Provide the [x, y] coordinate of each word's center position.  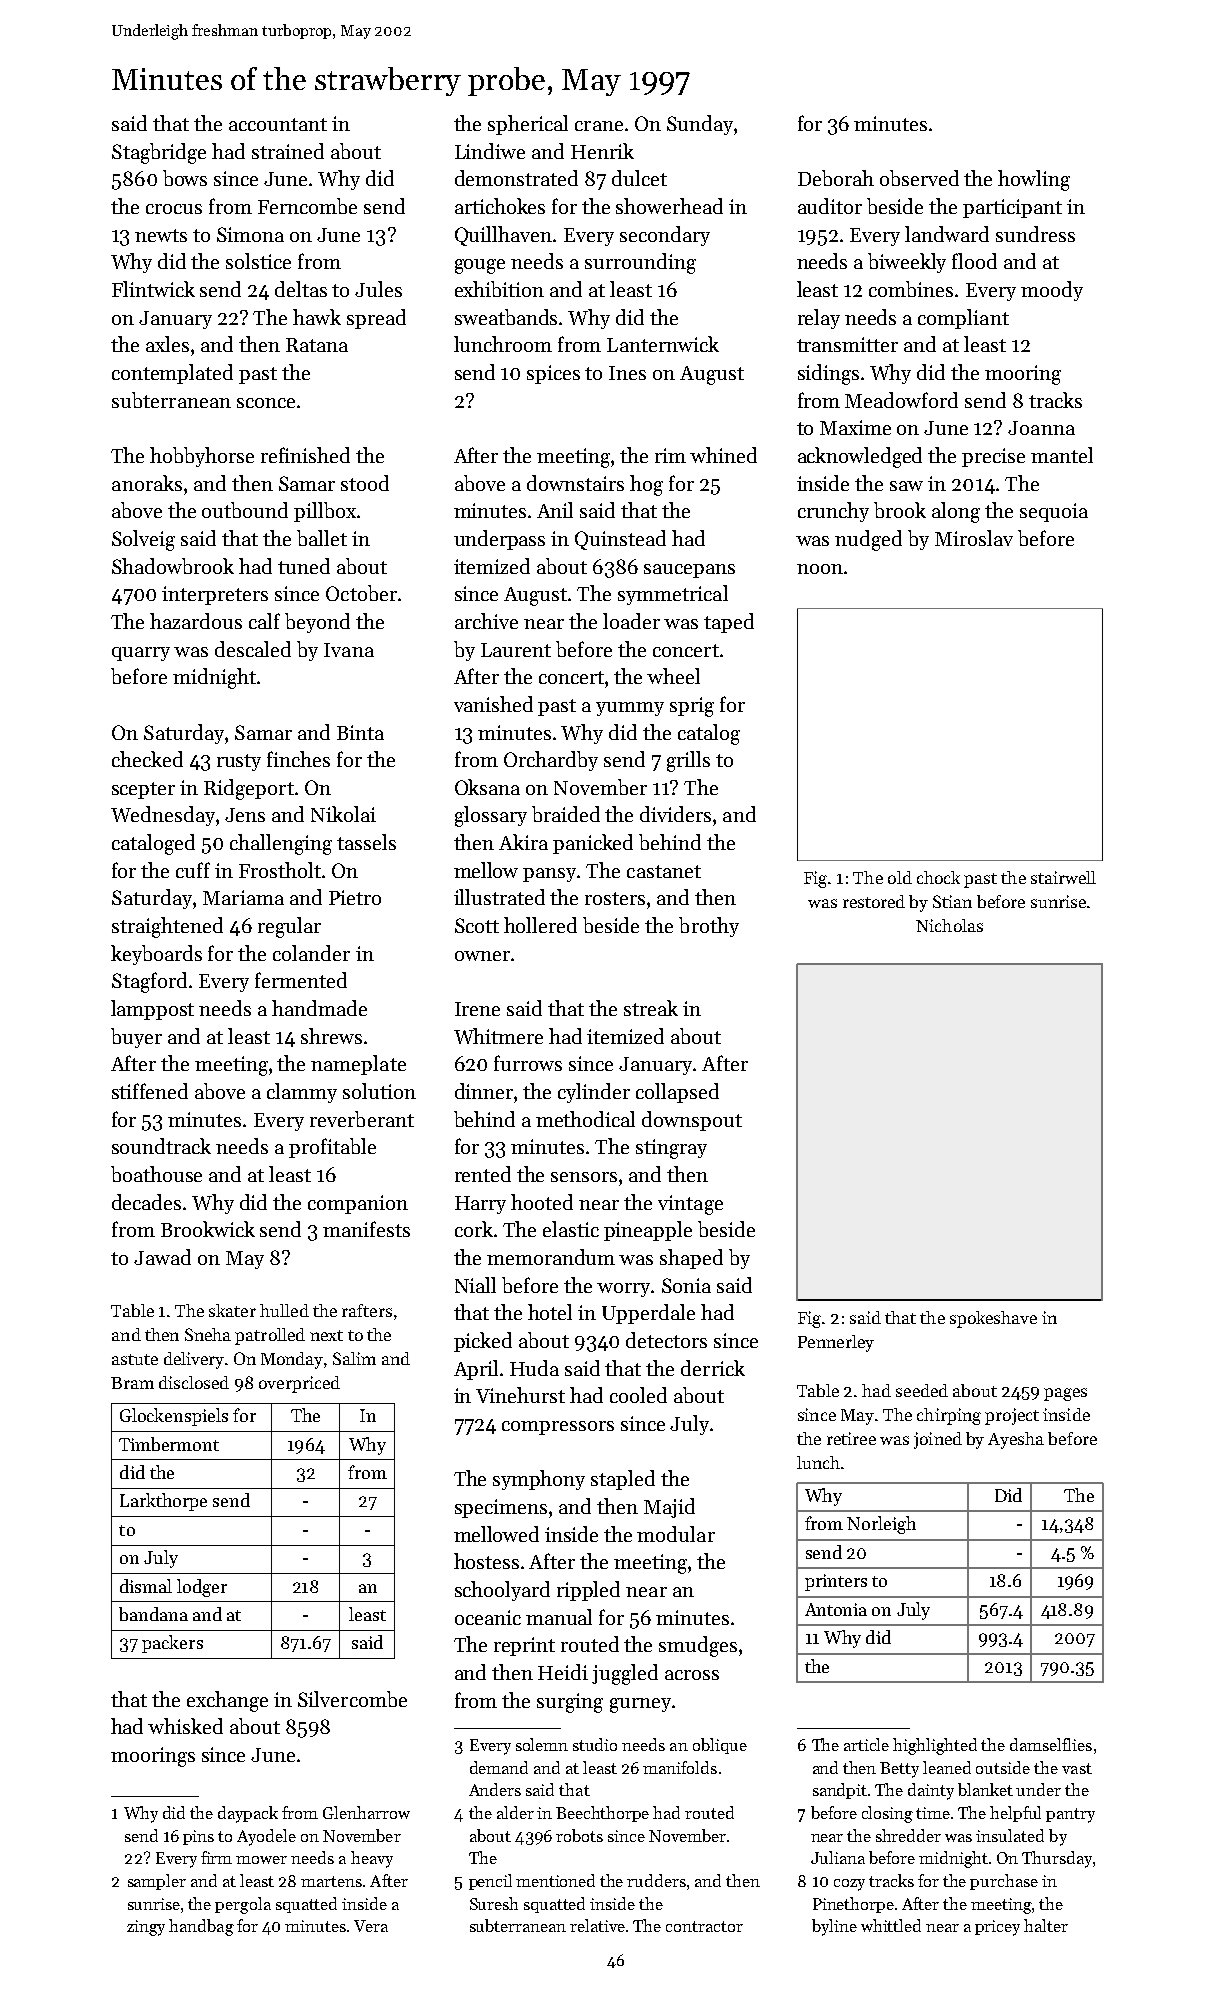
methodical [585, 1119]
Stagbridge [159, 153]
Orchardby [551, 761]
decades [146, 1202]
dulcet [639, 178]
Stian [952, 901]
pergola [243, 1905]
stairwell [1063, 877]
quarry [141, 654]
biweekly [907, 263]
